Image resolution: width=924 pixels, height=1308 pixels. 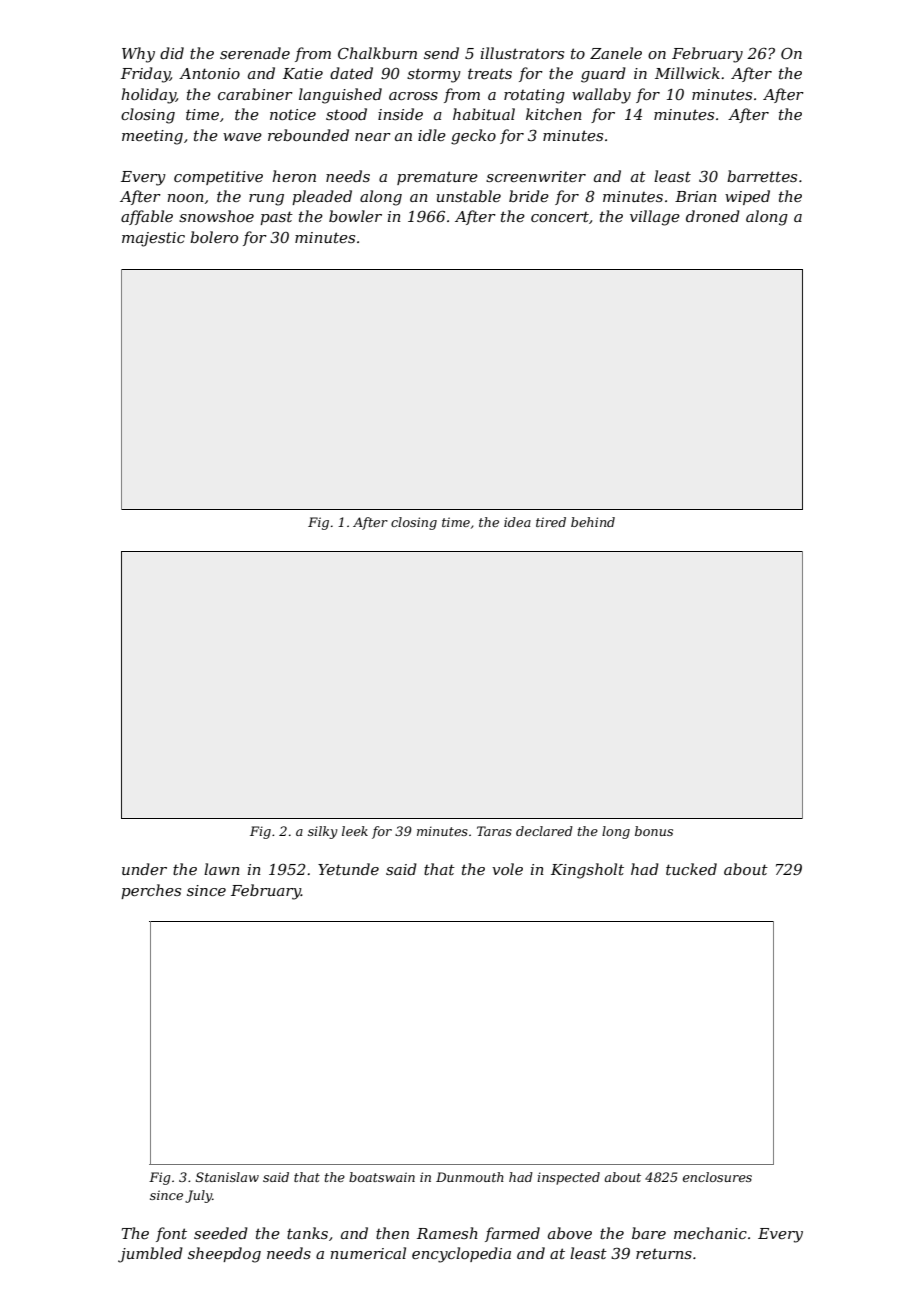 What do you see at coordinates (255, 53) in the image?
I see `serenade` at bounding box center [255, 53].
